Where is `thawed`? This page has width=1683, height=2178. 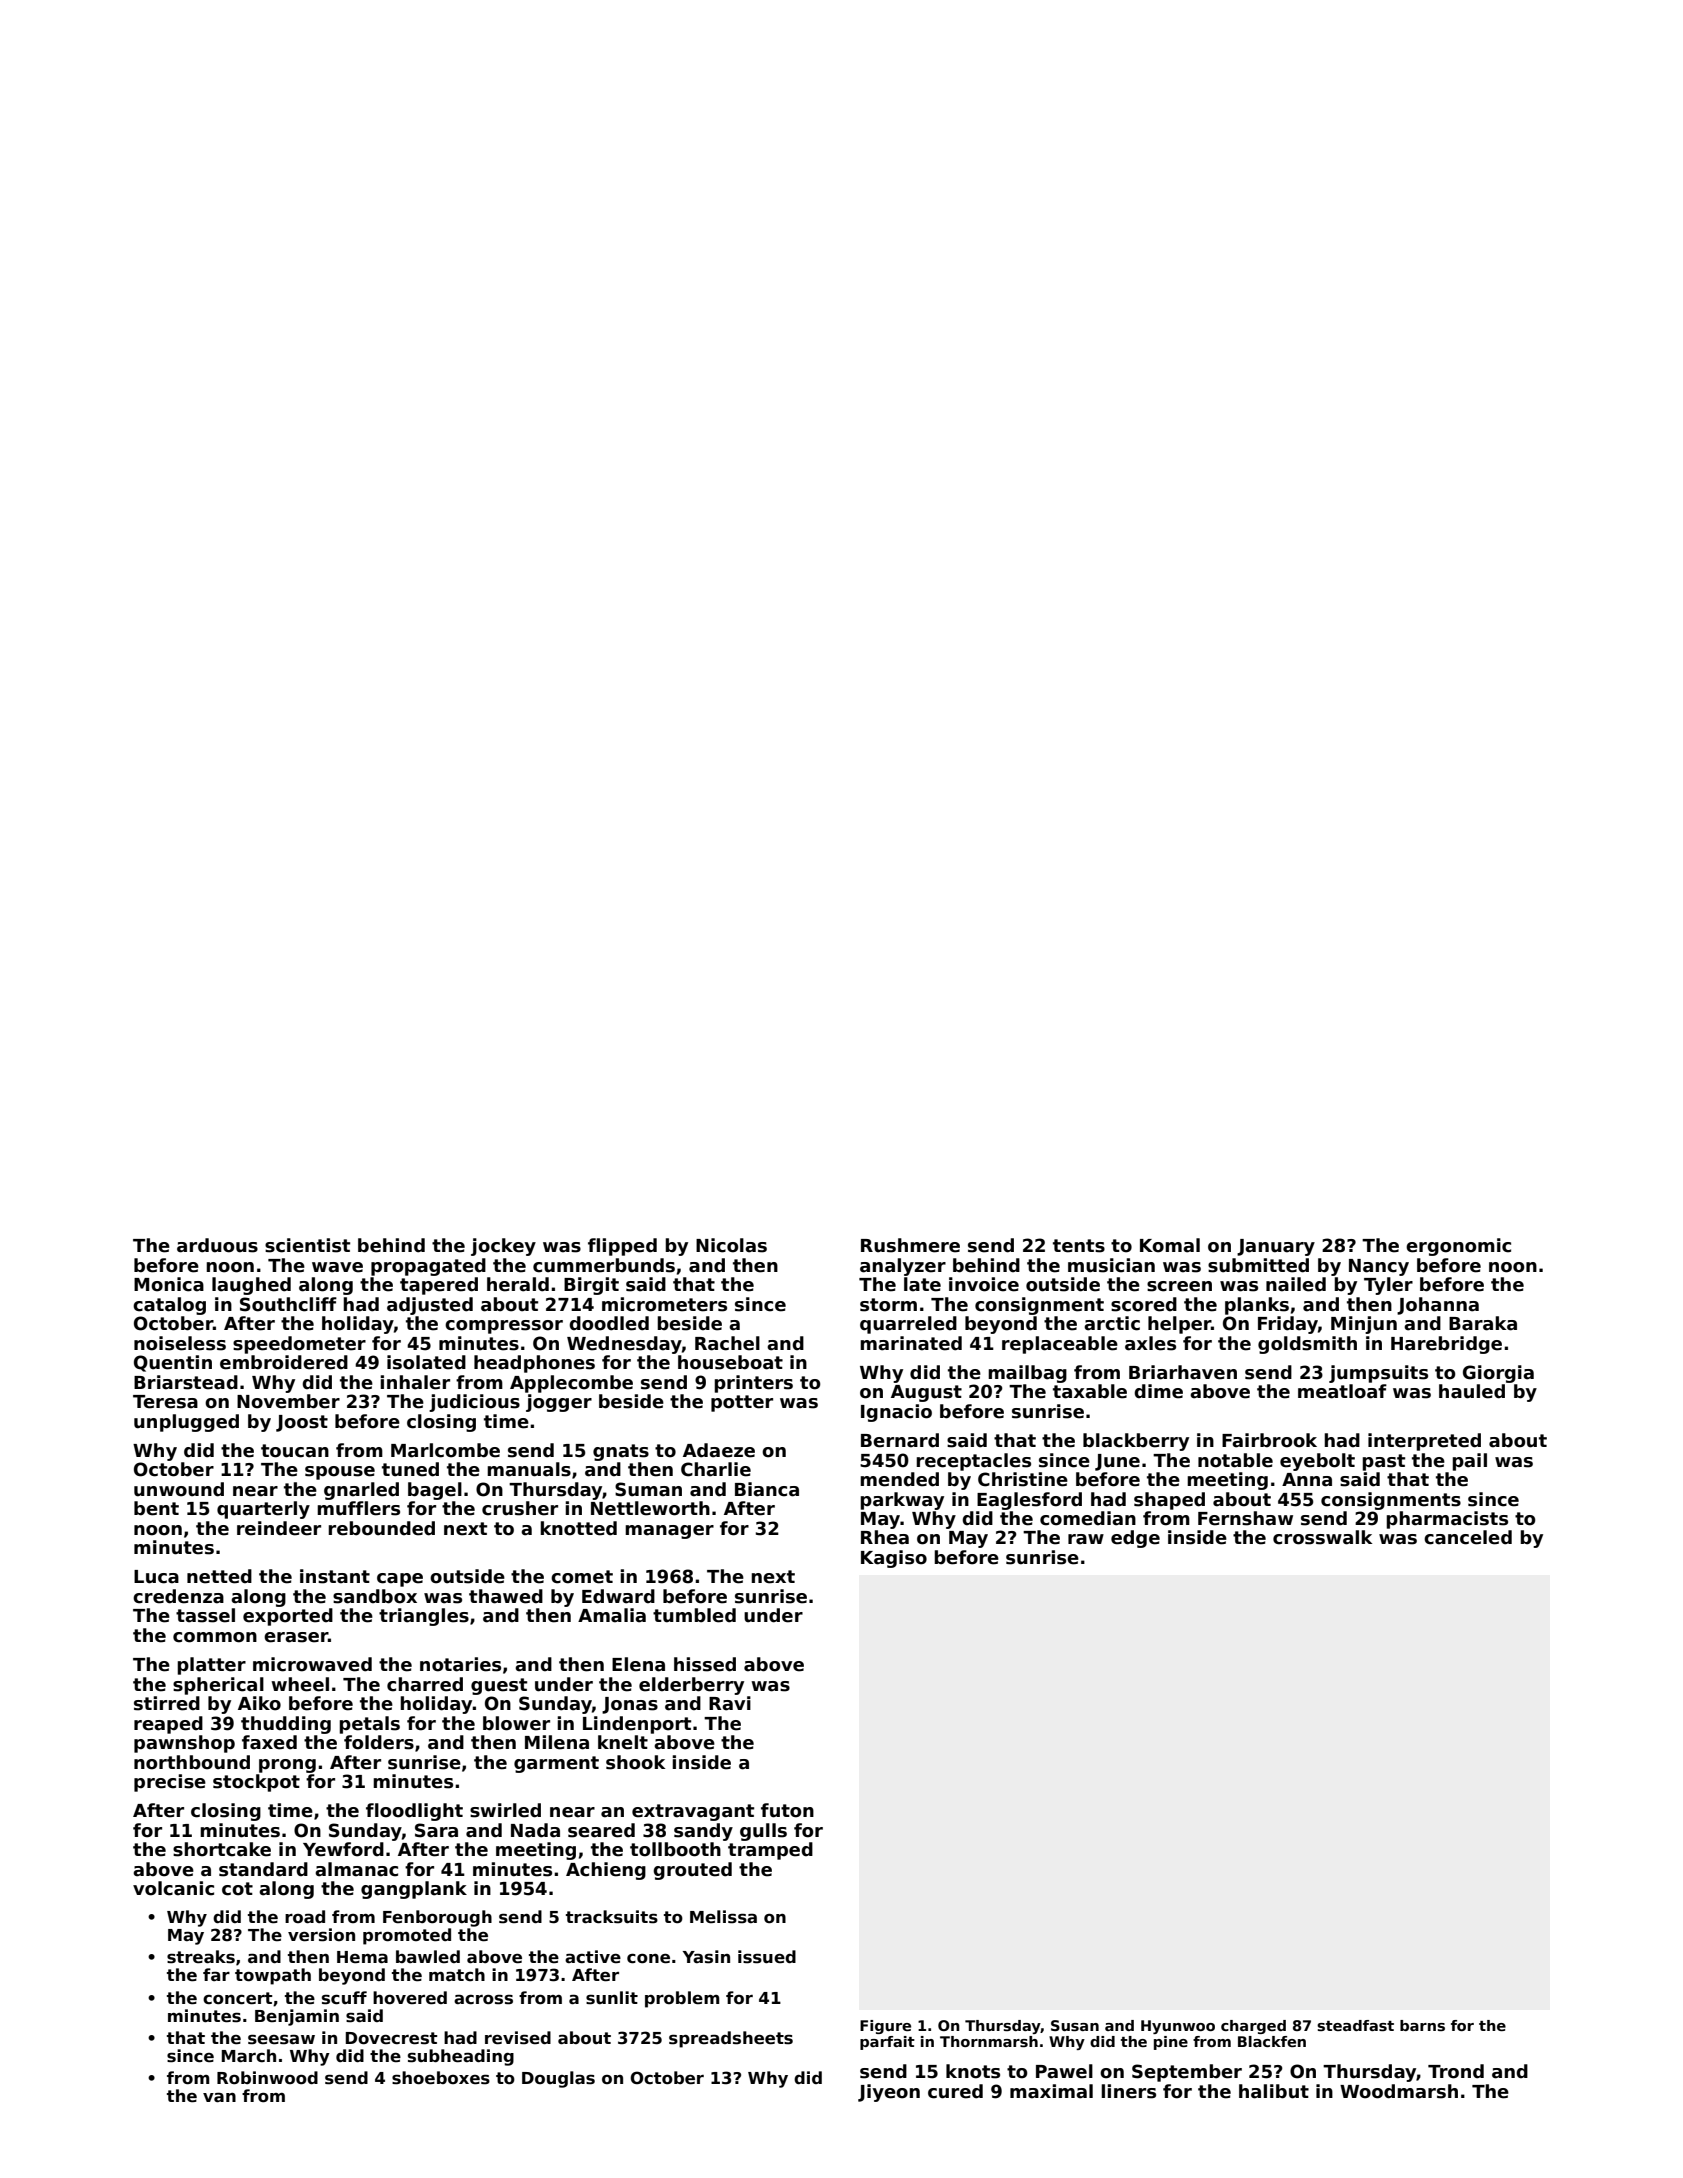
thawed is located at coordinates (506, 1596).
